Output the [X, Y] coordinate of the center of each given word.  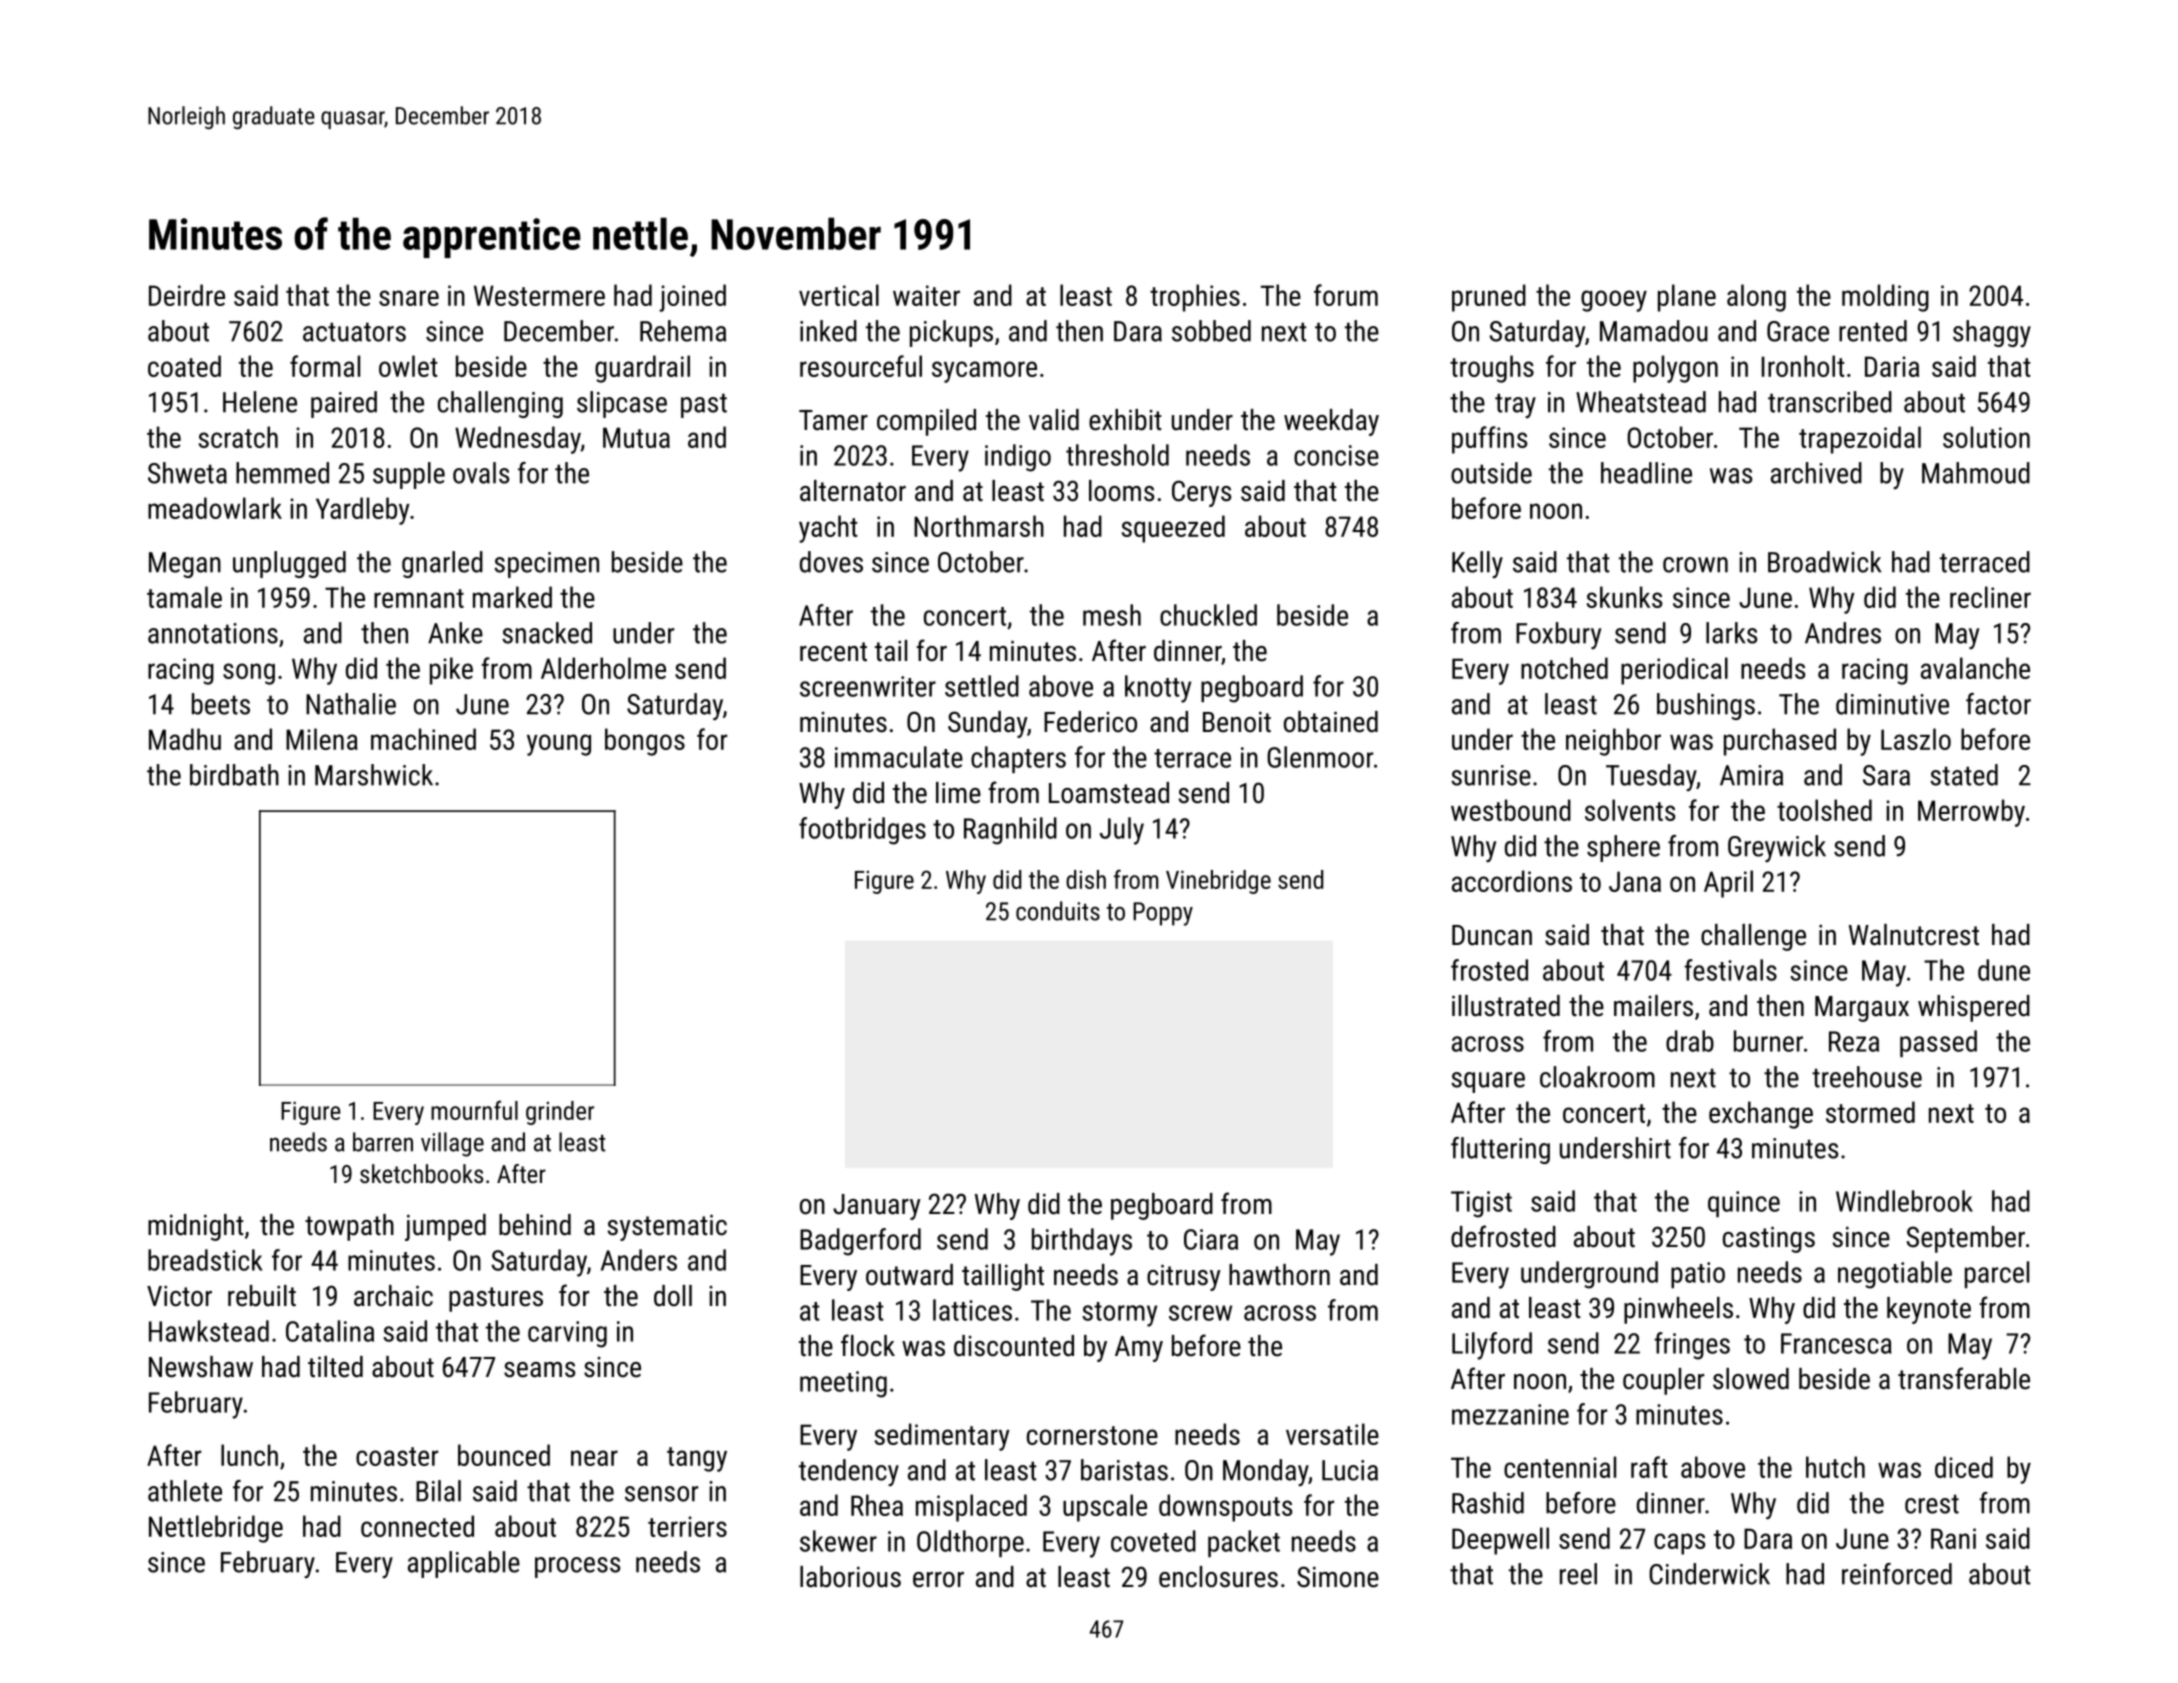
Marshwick [374, 775]
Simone [1338, 1577]
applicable [464, 1564]
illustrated [1506, 1006]
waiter [926, 295]
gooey [1614, 301]
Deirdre [187, 295]
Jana [1635, 881]
